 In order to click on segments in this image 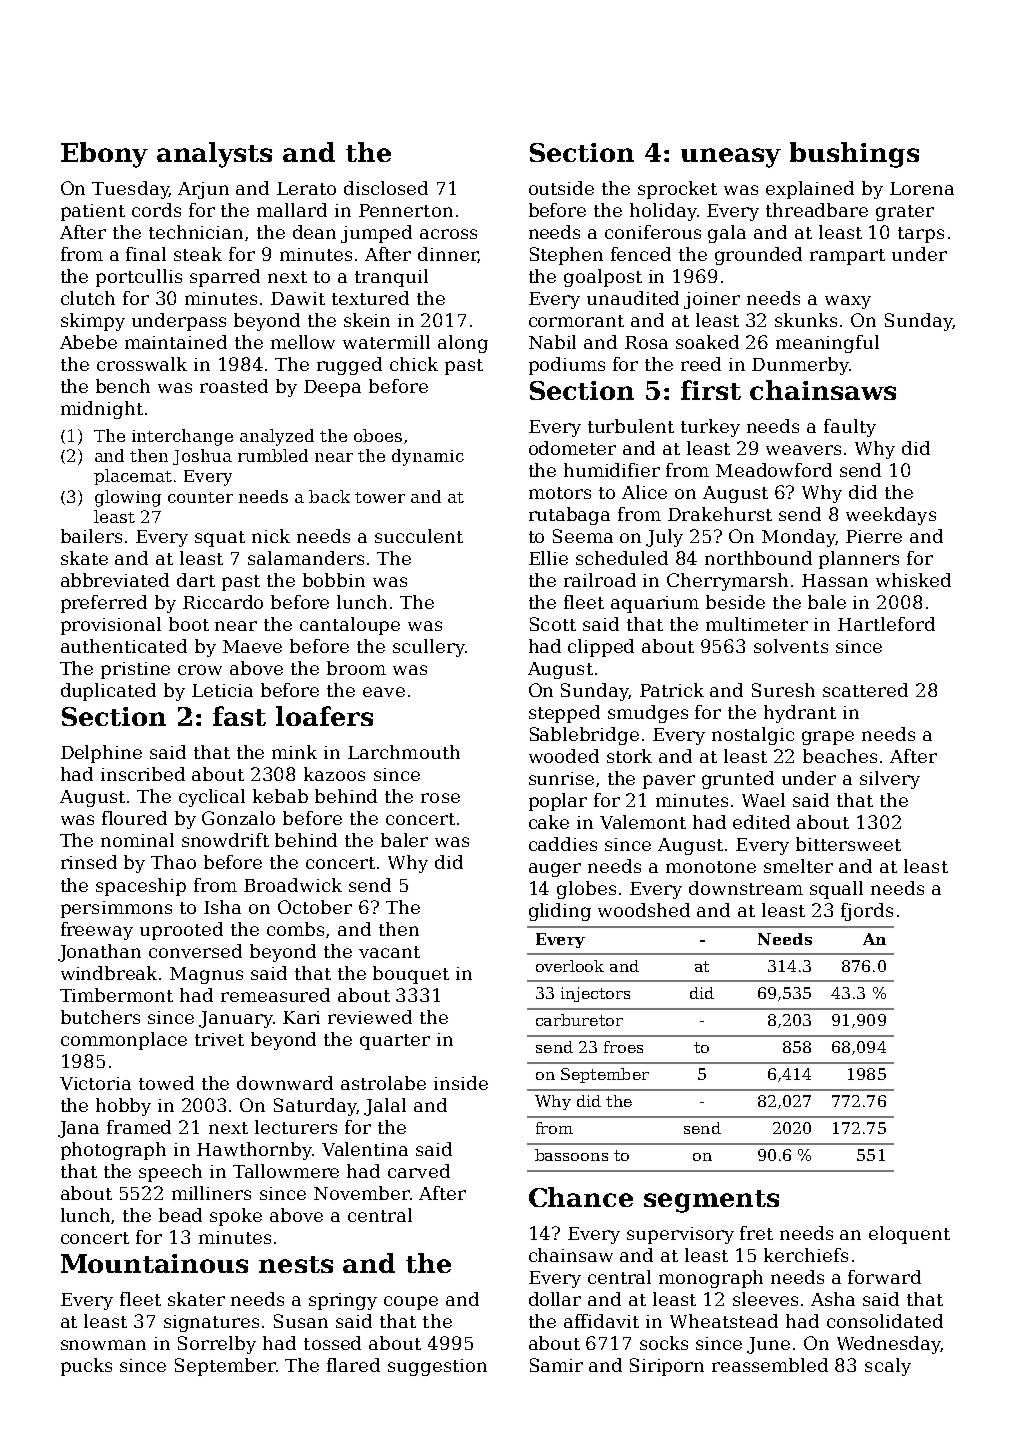, I will do `click(711, 1201)`.
